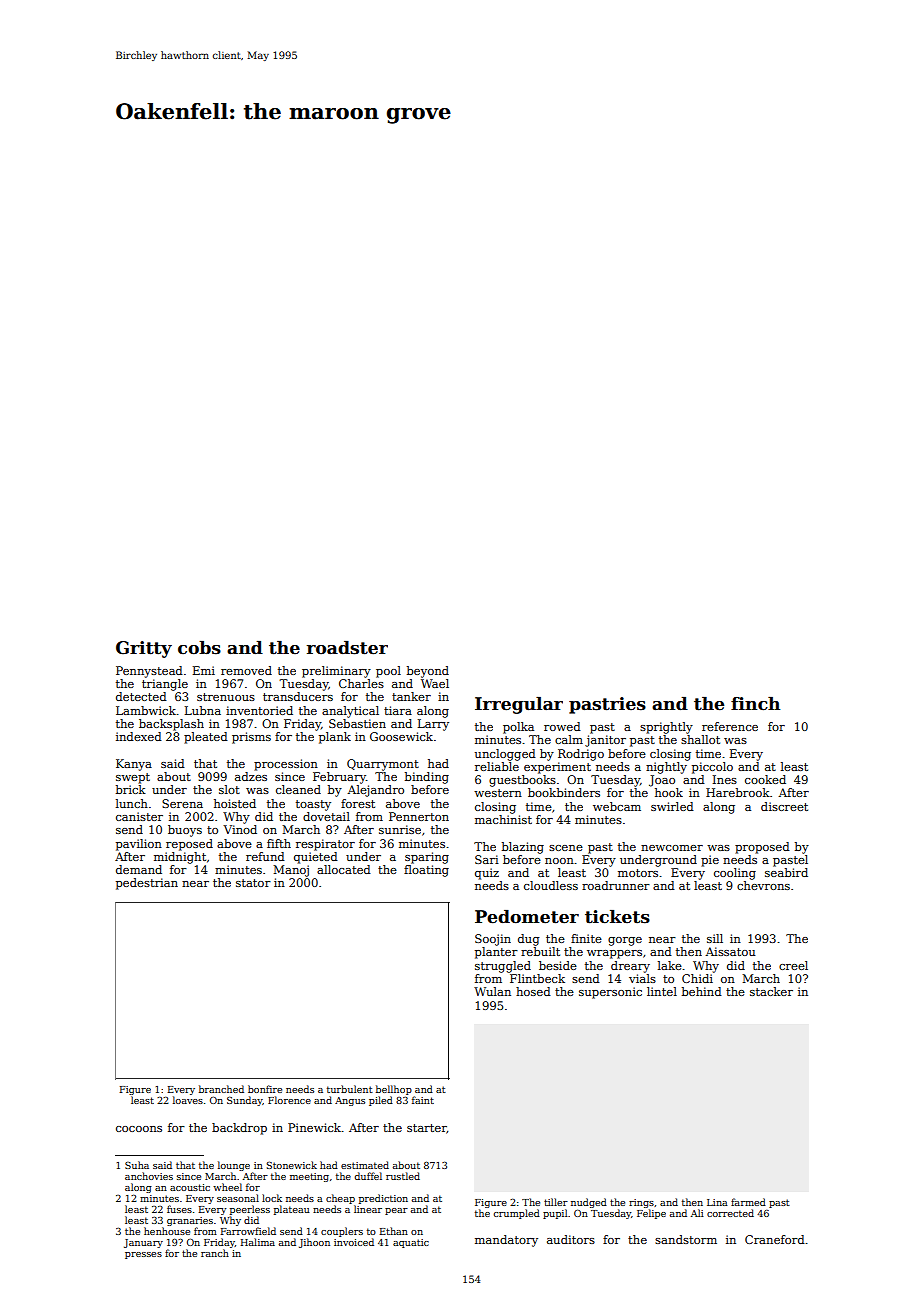 The image size is (924, 1308). What do you see at coordinates (199, 648) in the screenshot?
I see `cobs` at bounding box center [199, 648].
